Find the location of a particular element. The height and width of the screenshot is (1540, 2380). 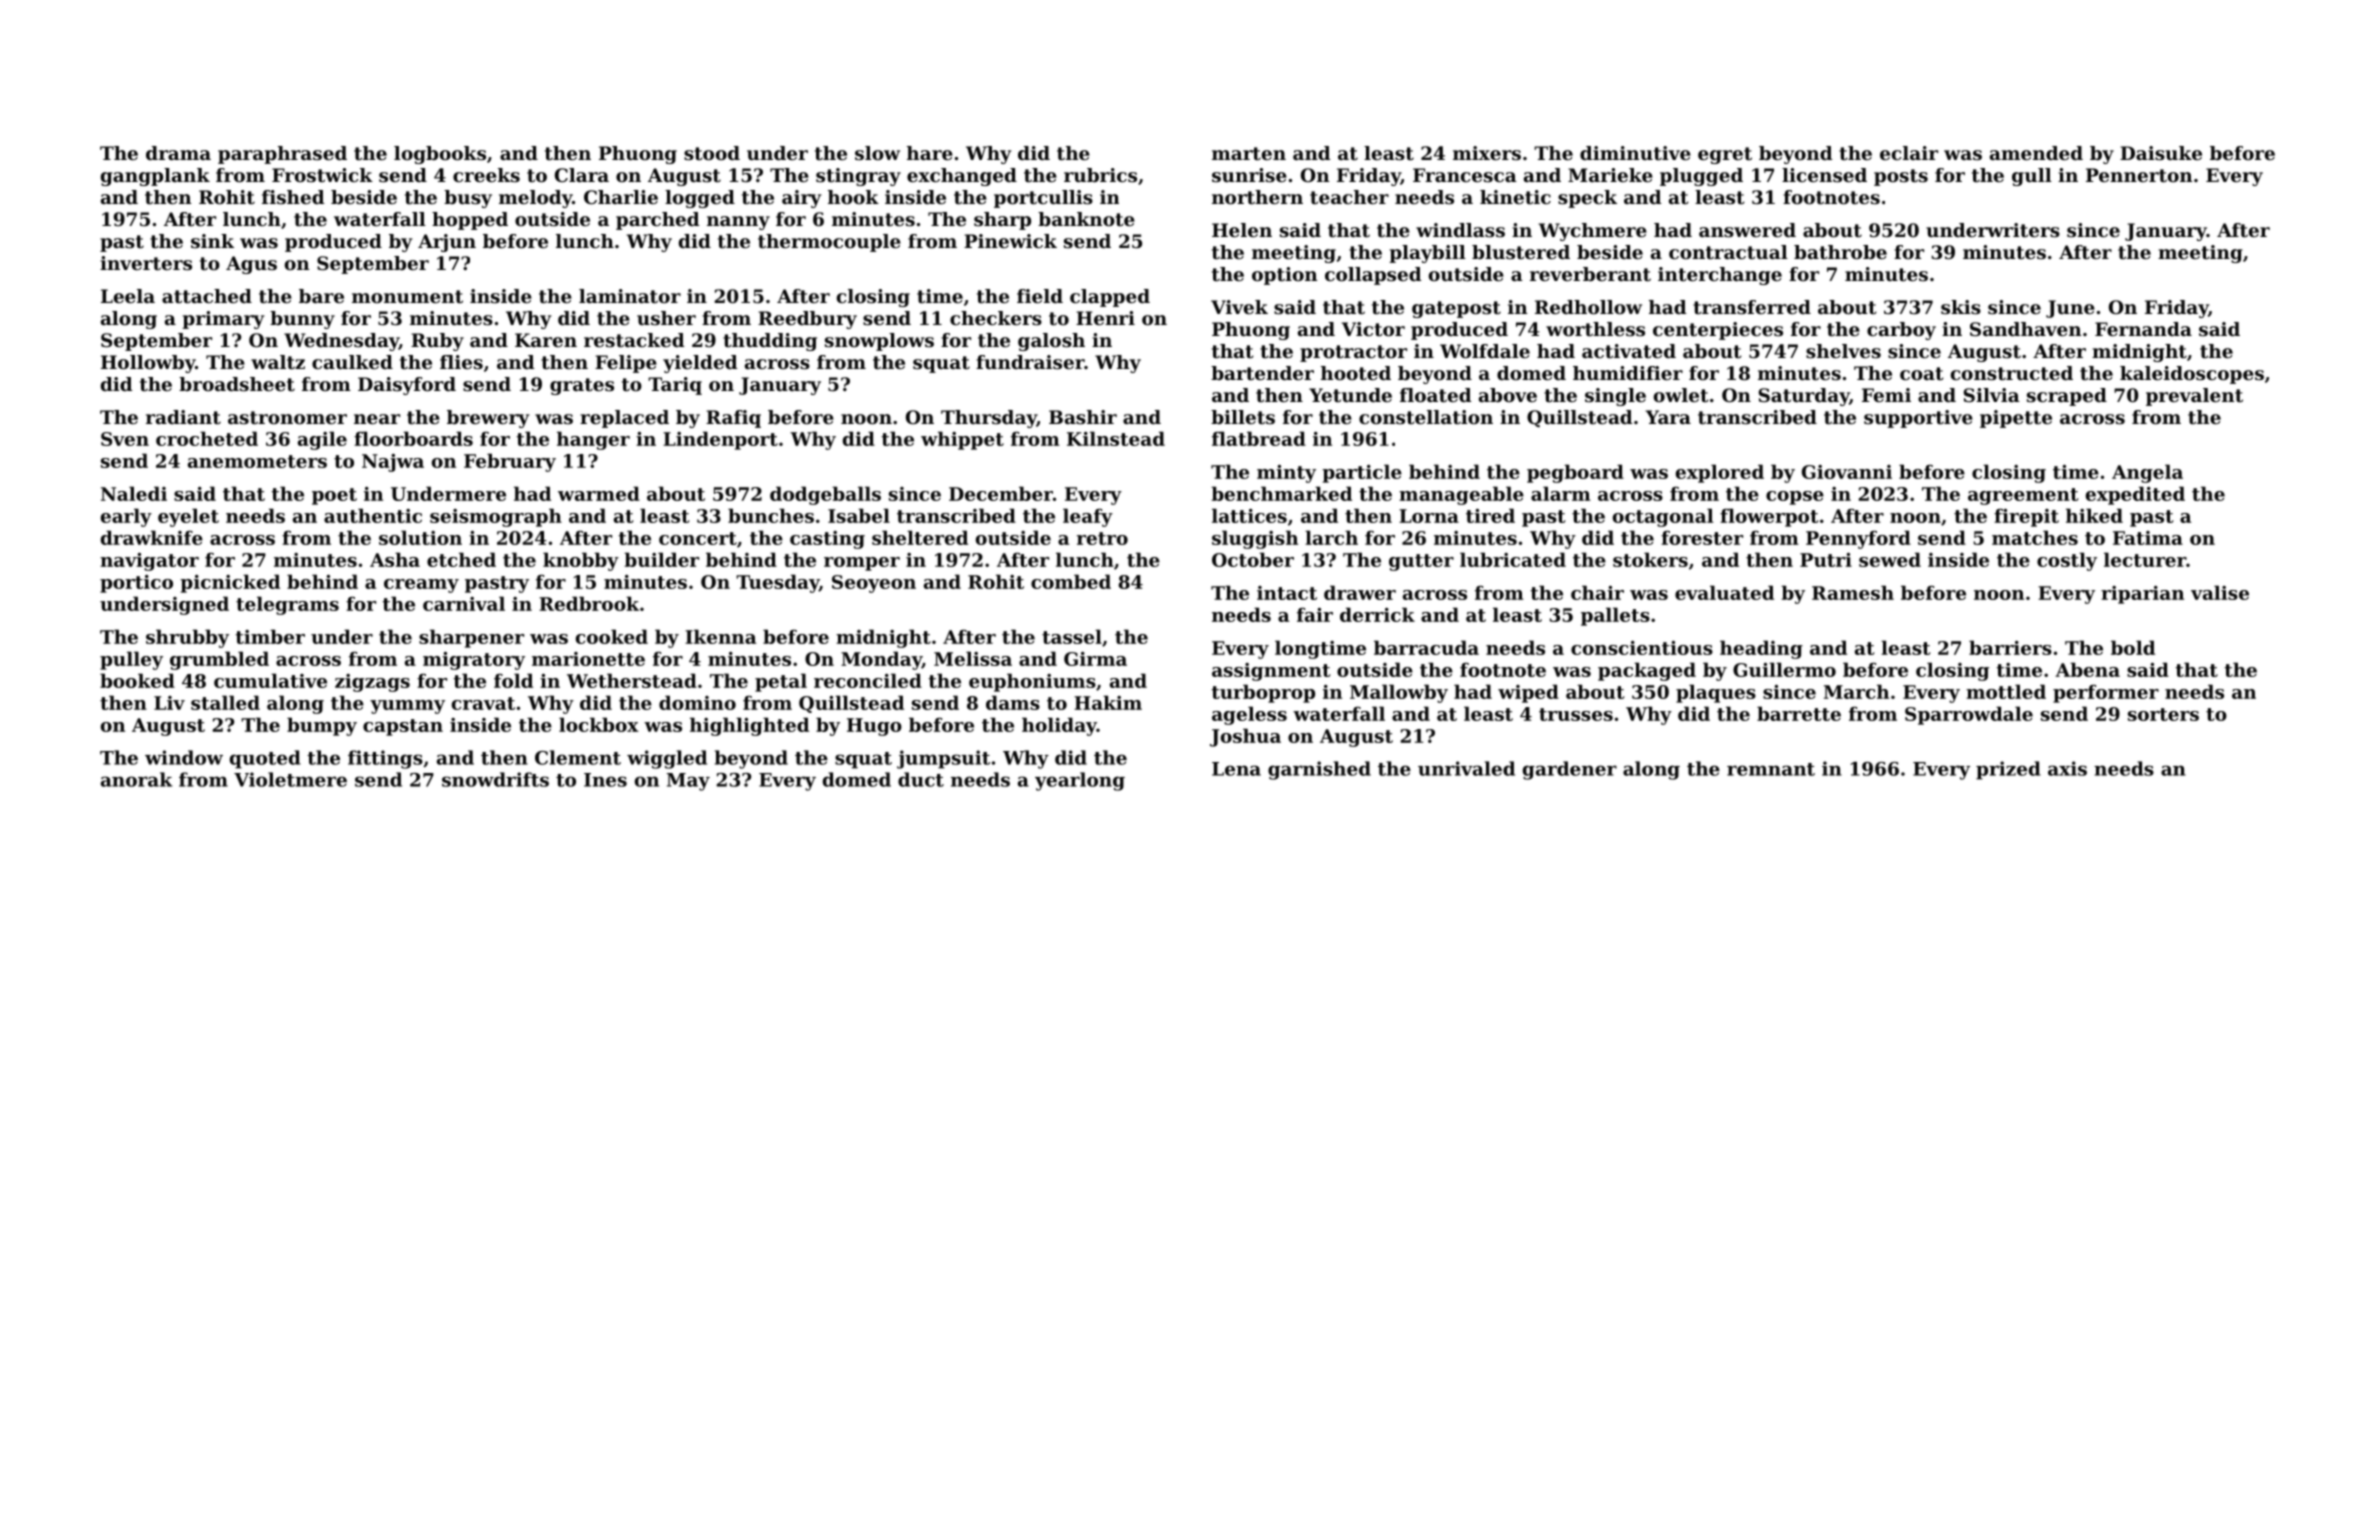

bathrobe is located at coordinates (1840, 252).
